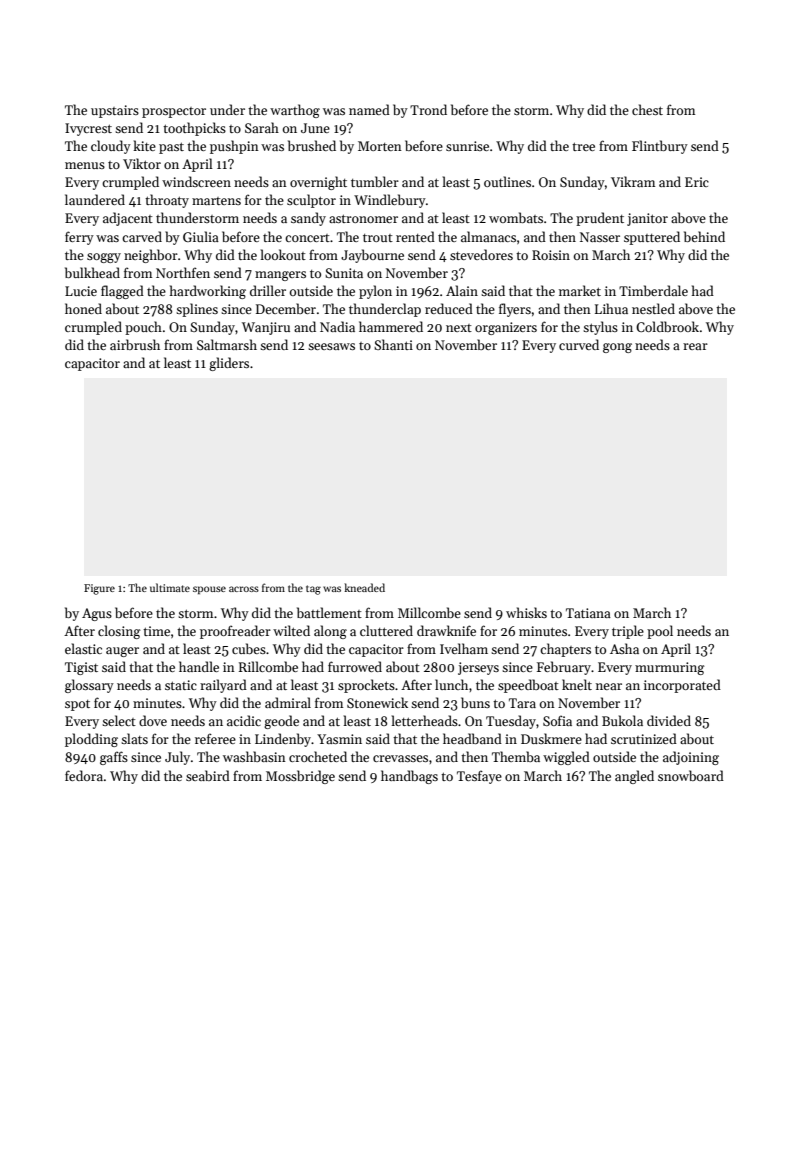 The width and height of the image is (810, 1149). I want to click on gong, so click(617, 348).
